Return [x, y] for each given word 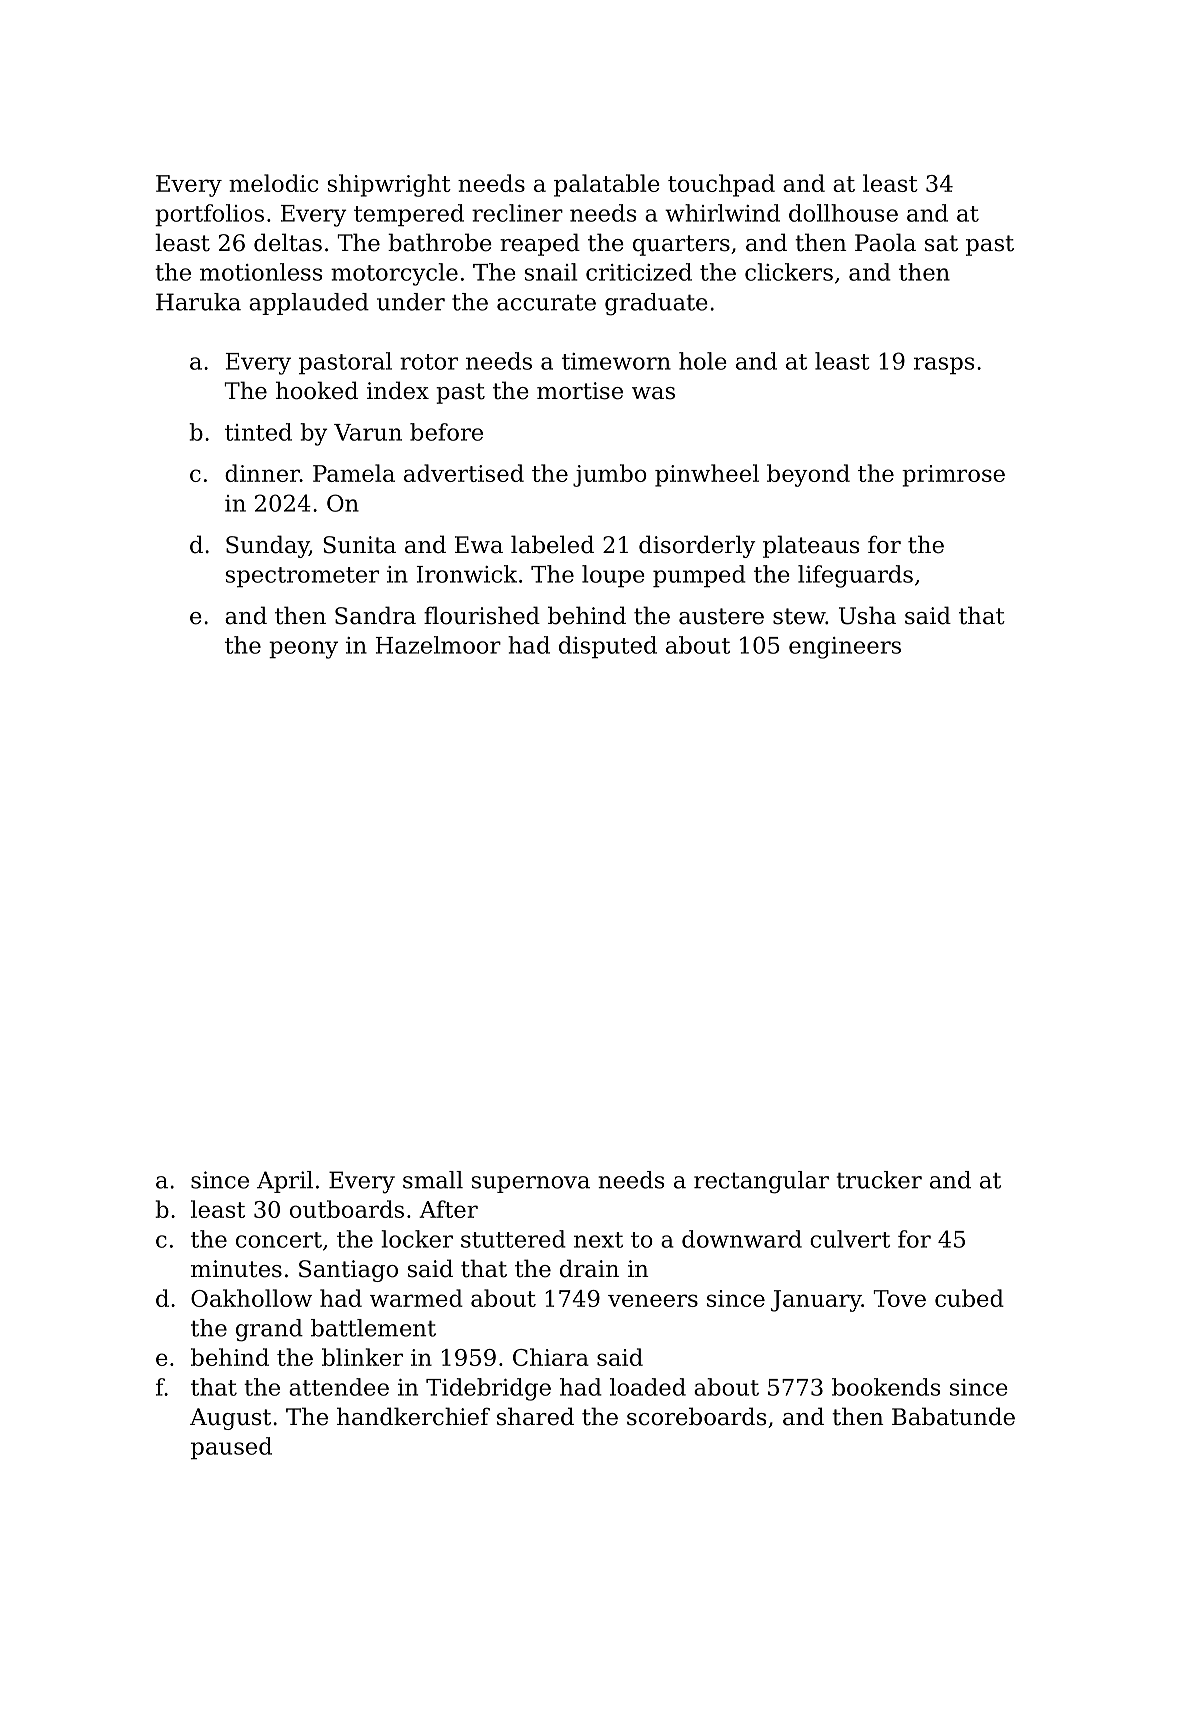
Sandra [375, 615]
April [285, 1182]
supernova [531, 1184]
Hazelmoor [438, 645]
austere [721, 616]
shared [535, 1416]
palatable [607, 185]
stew [799, 616]
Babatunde [953, 1416]
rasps [944, 365]
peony [303, 650]
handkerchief [413, 1416]
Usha [867, 615]
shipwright [389, 185]
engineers [845, 648]
